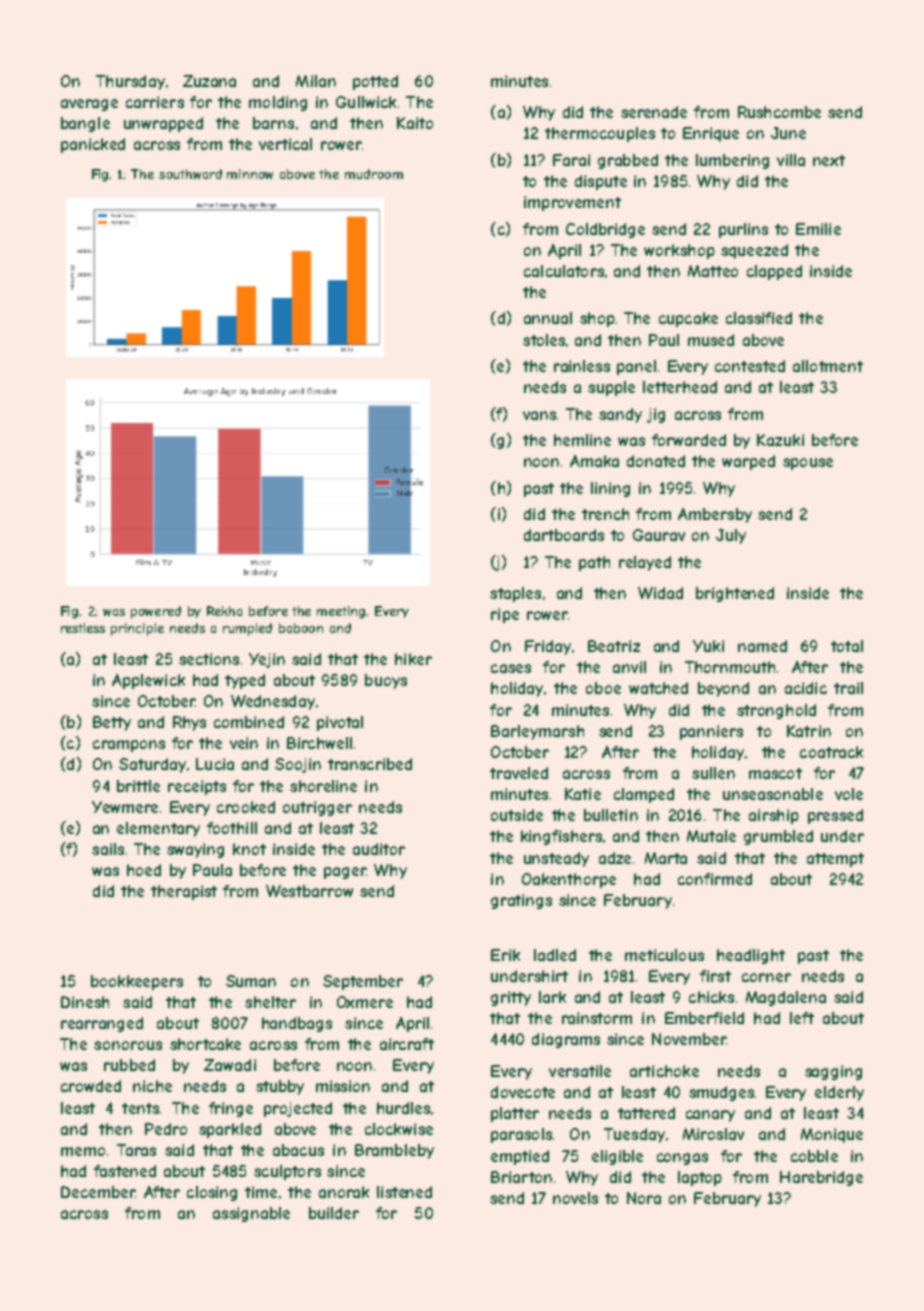 The width and height of the image is (924, 1311). I want to click on dovecote, so click(523, 1092).
